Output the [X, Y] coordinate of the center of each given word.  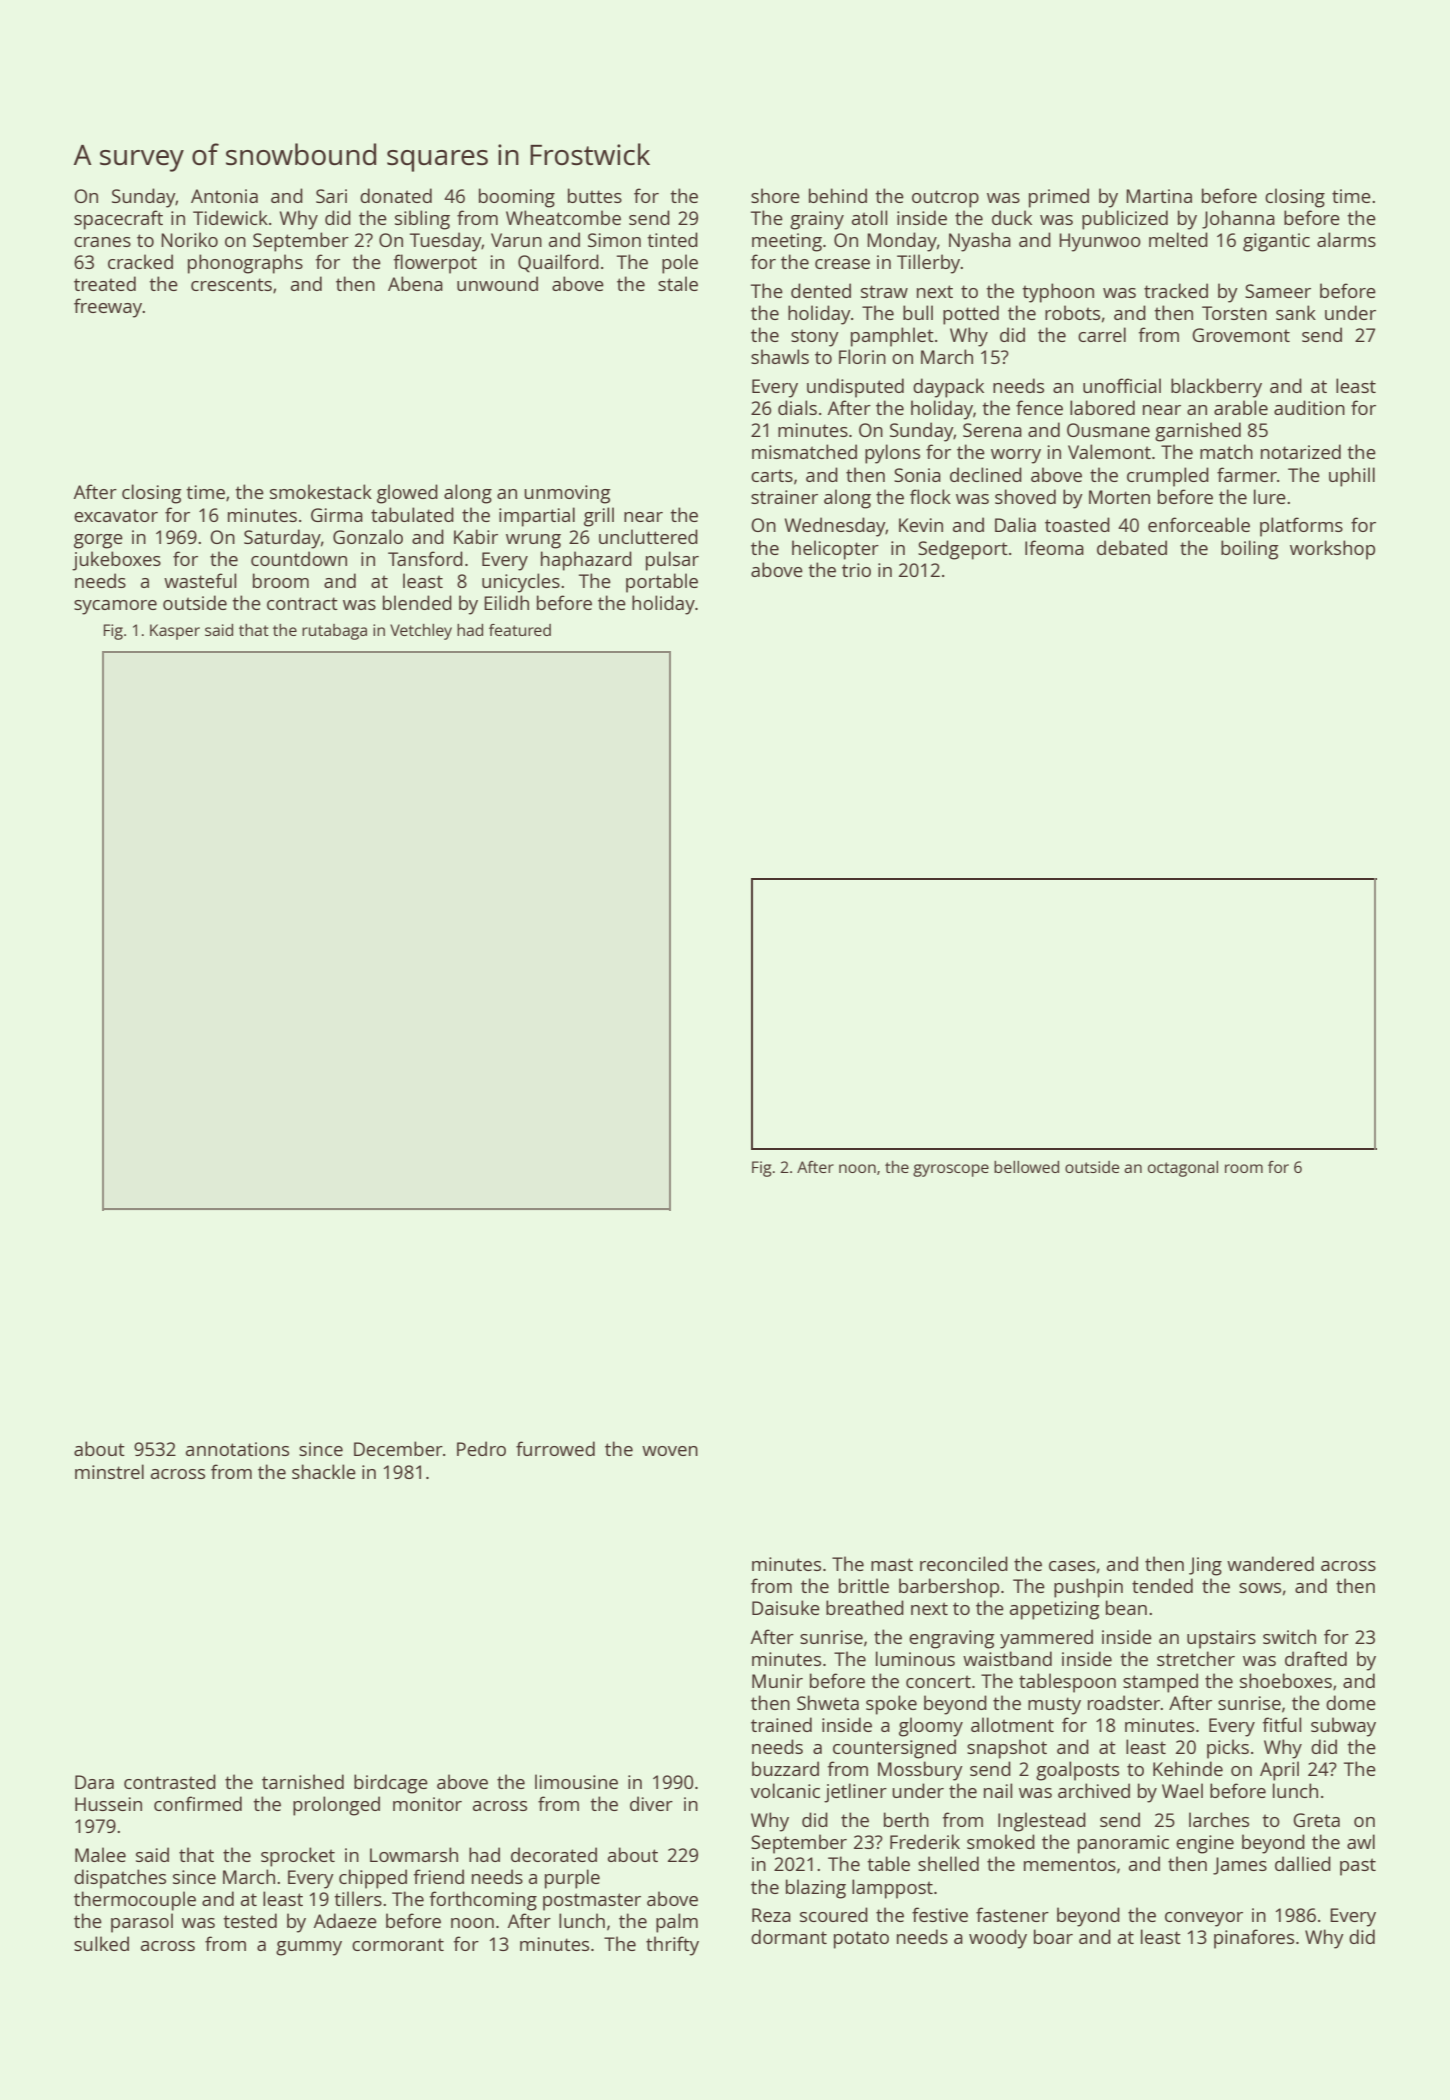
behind [838, 195]
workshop [1332, 550]
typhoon [1058, 293]
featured [520, 630]
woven [670, 1451]
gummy [309, 1948]
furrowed [555, 1448]
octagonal [1183, 1169]
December [398, 1448]
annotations [237, 1449]
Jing [1205, 1566]
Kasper [175, 632]
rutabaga [334, 632]
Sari [331, 196]
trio [856, 570]
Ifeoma [1054, 547]
